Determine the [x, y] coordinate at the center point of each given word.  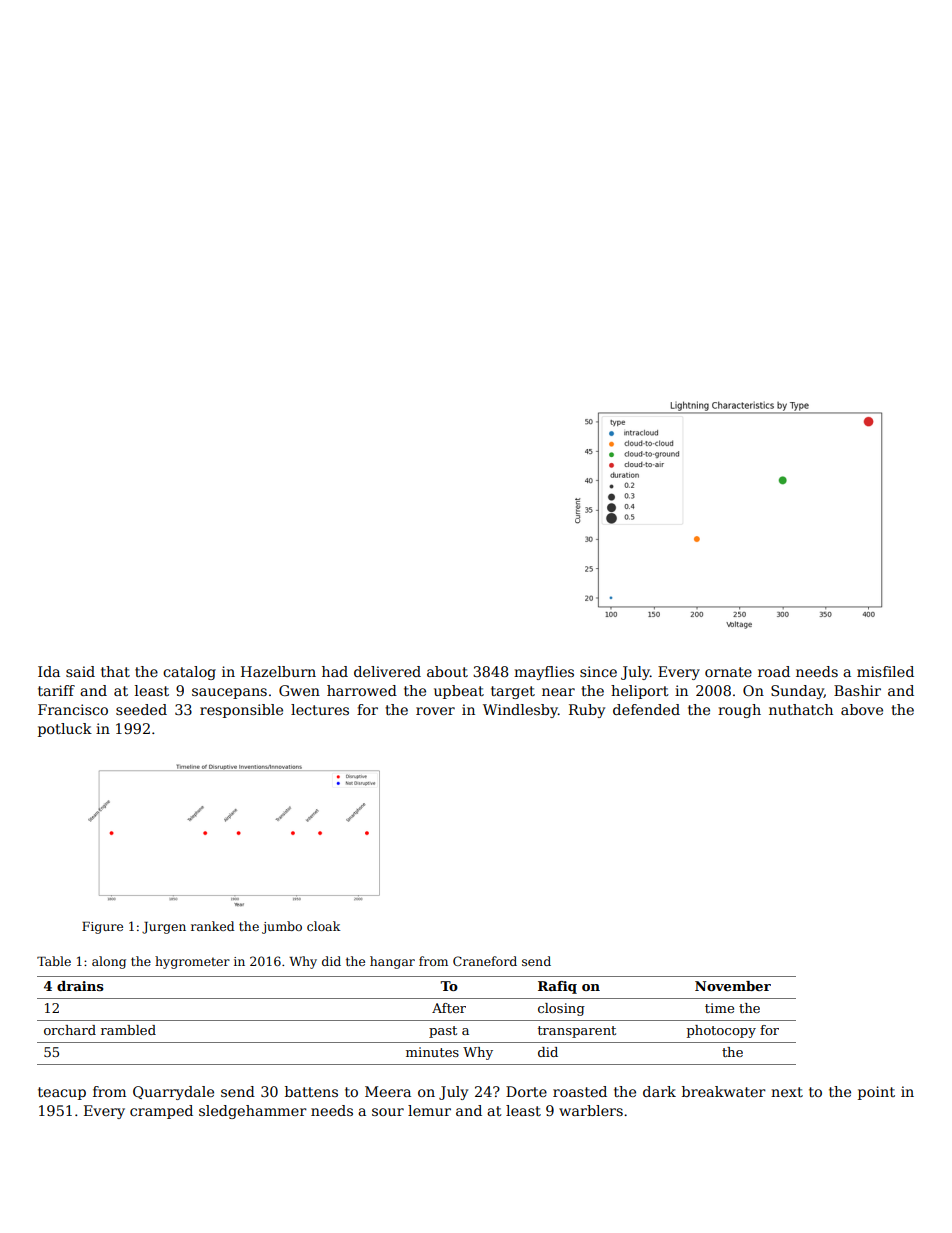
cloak [323, 926]
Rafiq [557, 987]
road [774, 671]
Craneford [485, 961]
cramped [161, 1112]
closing [561, 1009]
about [447, 671]
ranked [212, 926]
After [449, 1008]
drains [80, 986]
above [862, 709]
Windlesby [520, 711]
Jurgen [164, 928]
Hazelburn [278, 671]
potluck [65, 730]
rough [739, 711]
